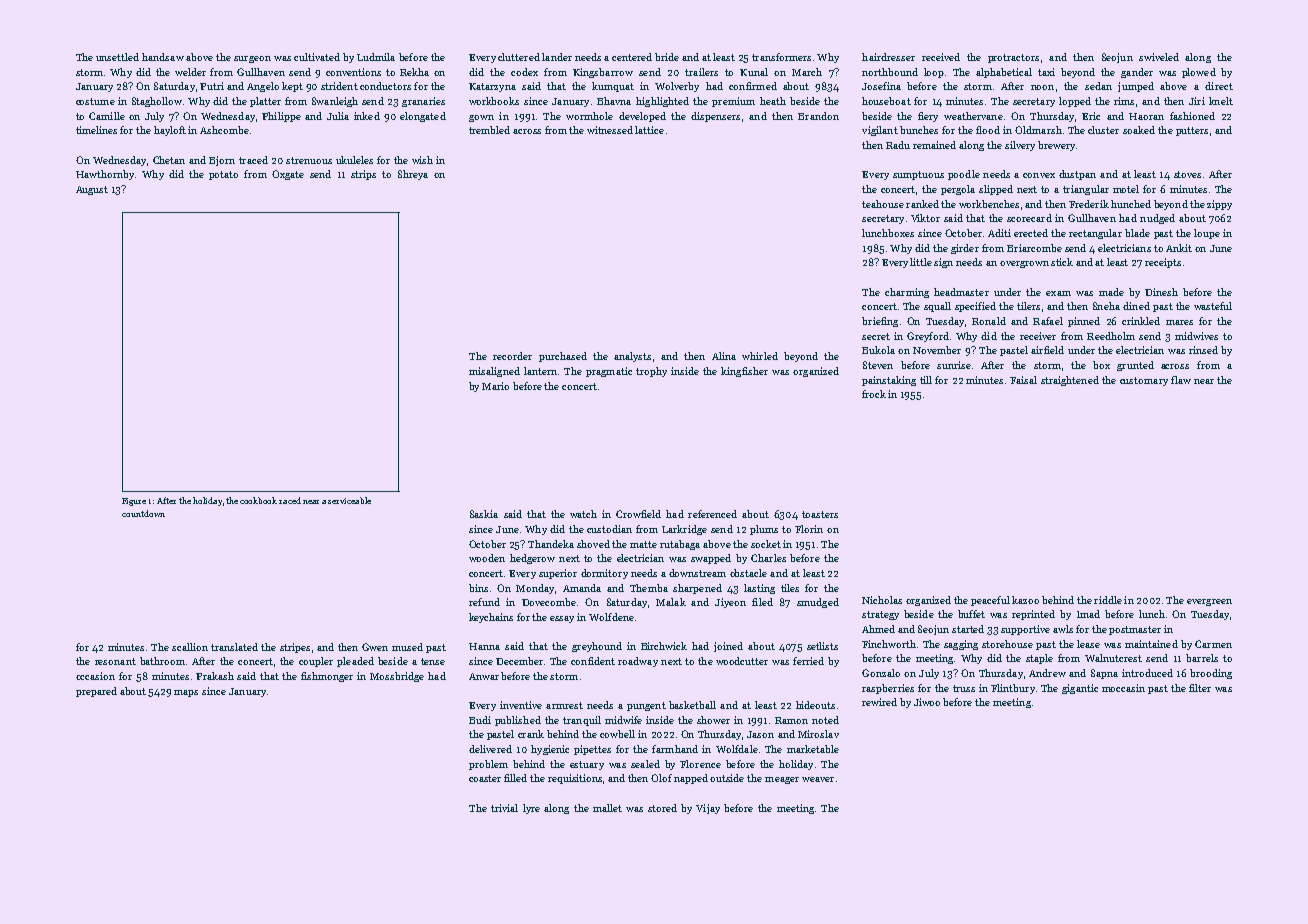  I want to click on Anwar, so click(484, 676).
